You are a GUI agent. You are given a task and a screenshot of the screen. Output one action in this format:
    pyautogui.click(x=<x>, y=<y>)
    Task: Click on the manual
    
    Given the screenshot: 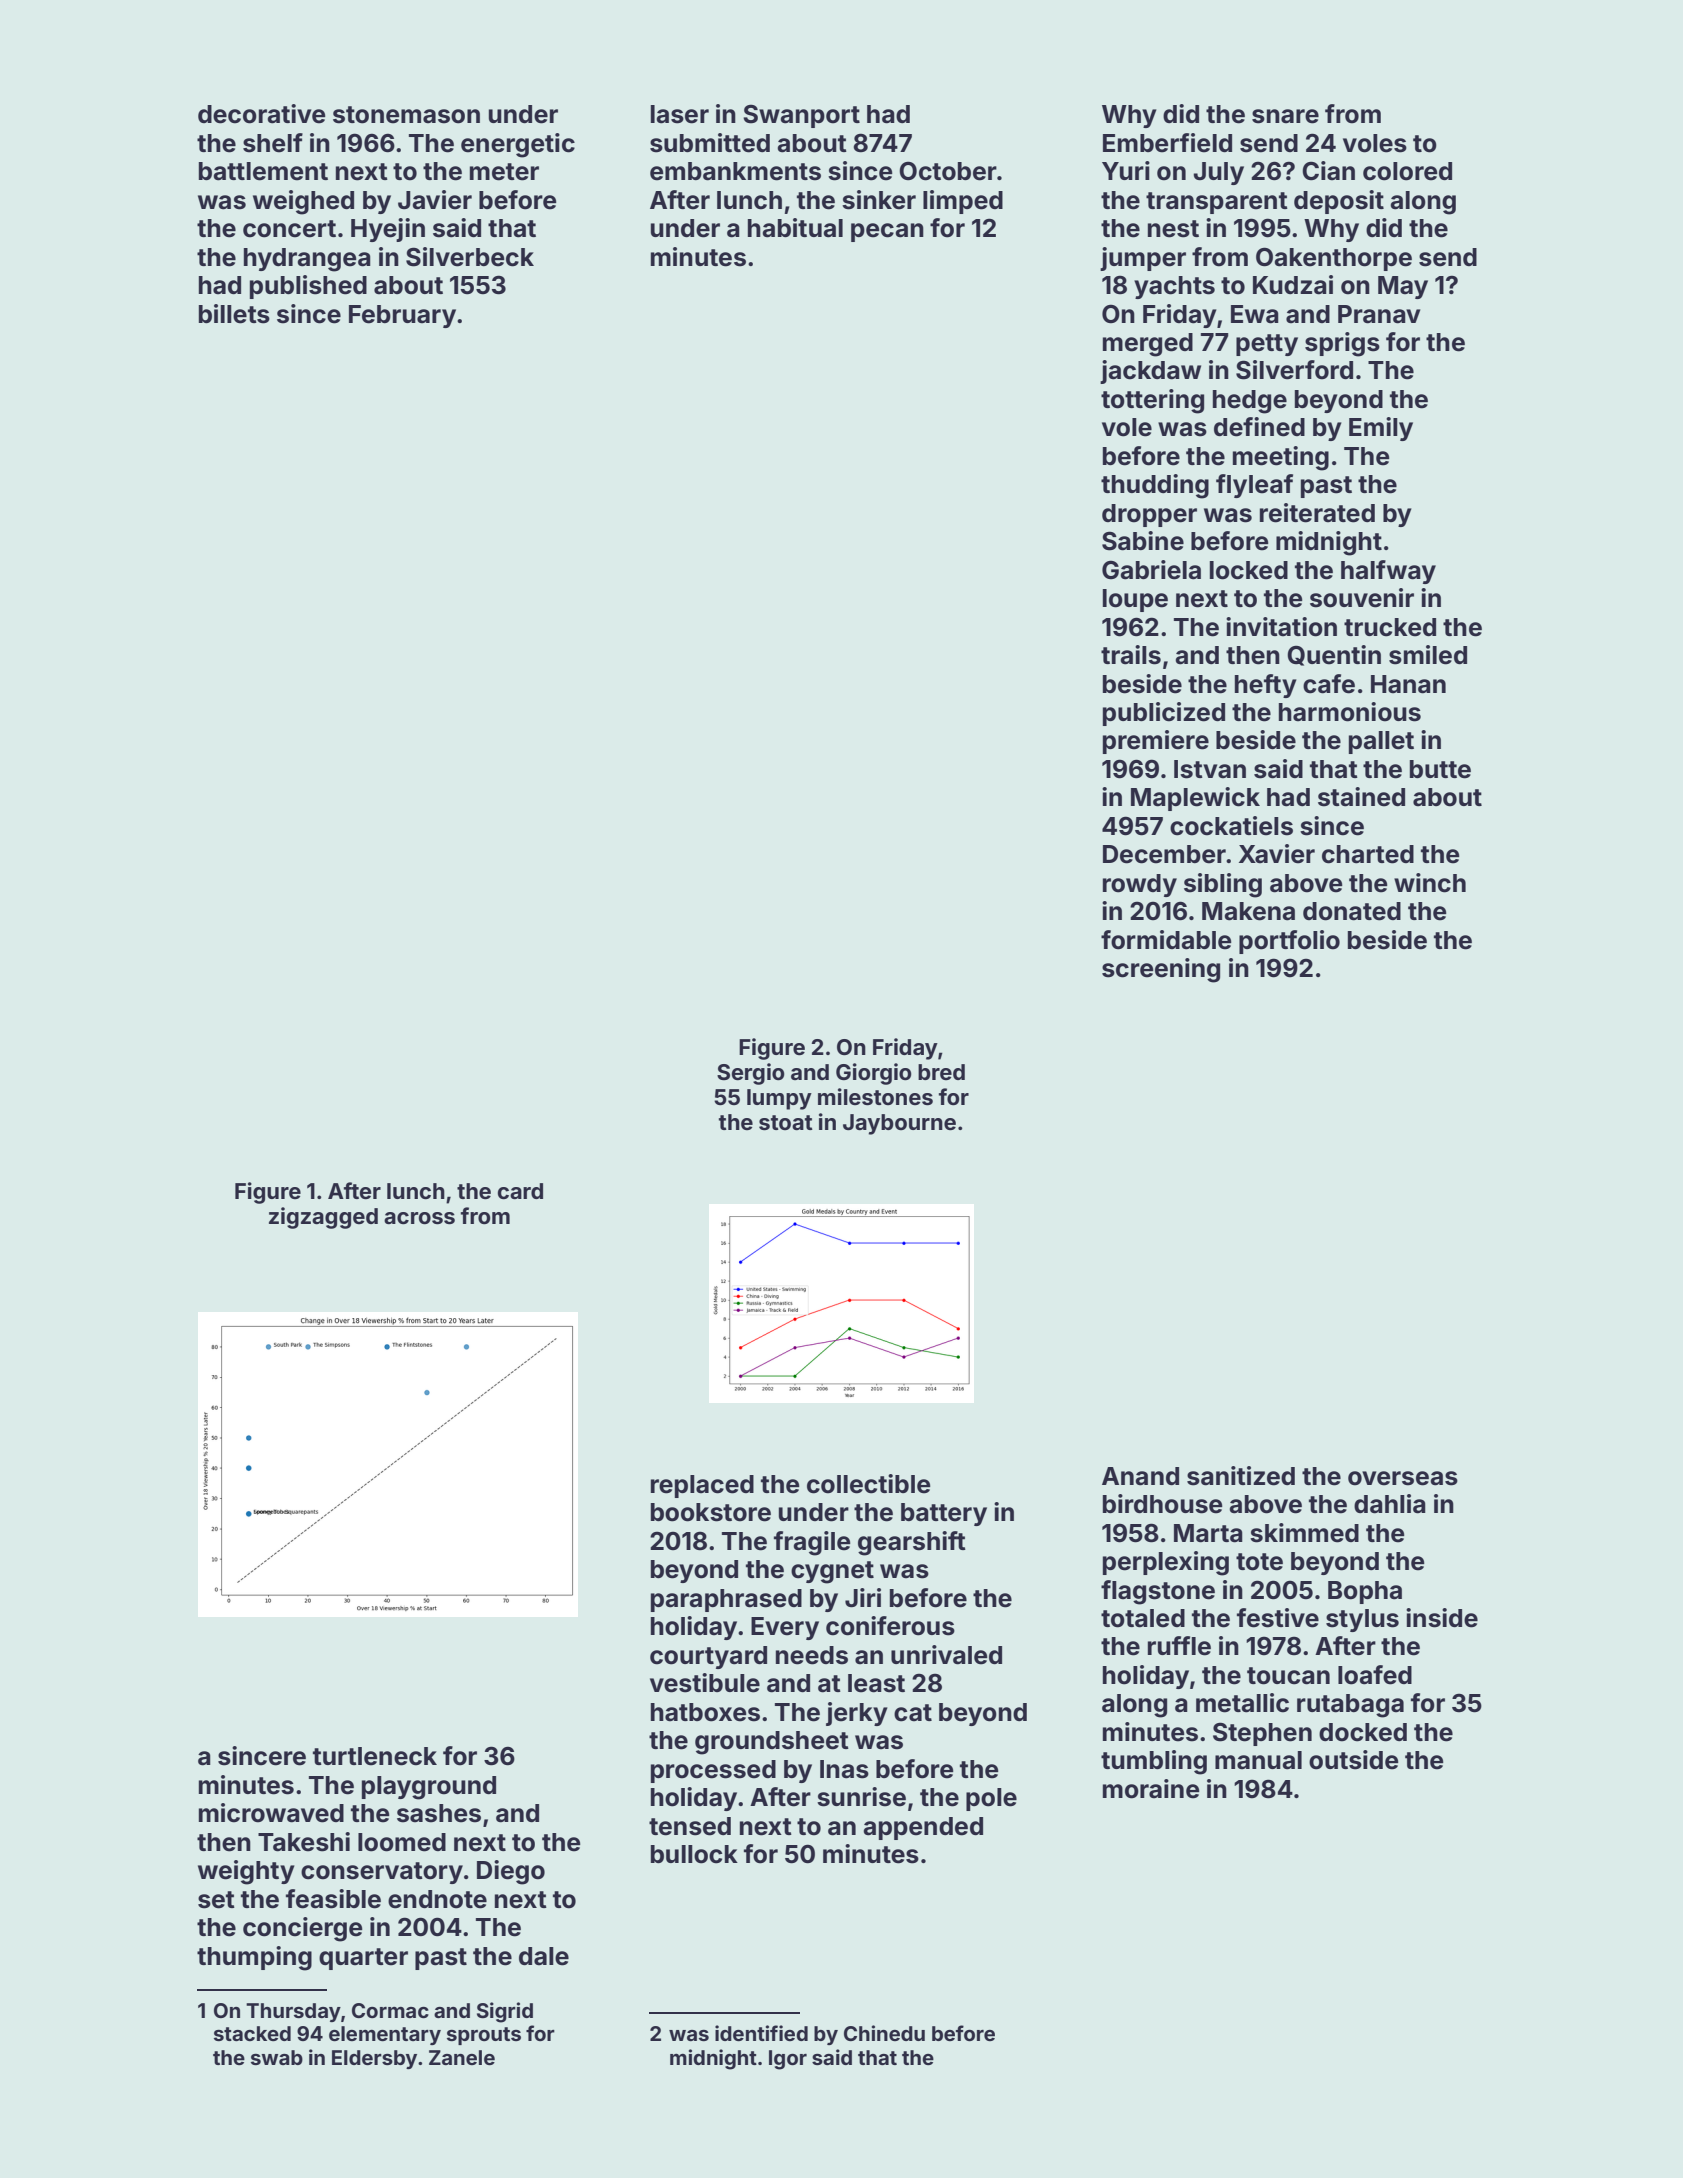 What is the action you would take?
    pyautogui.click(x=1258, y=1760)
